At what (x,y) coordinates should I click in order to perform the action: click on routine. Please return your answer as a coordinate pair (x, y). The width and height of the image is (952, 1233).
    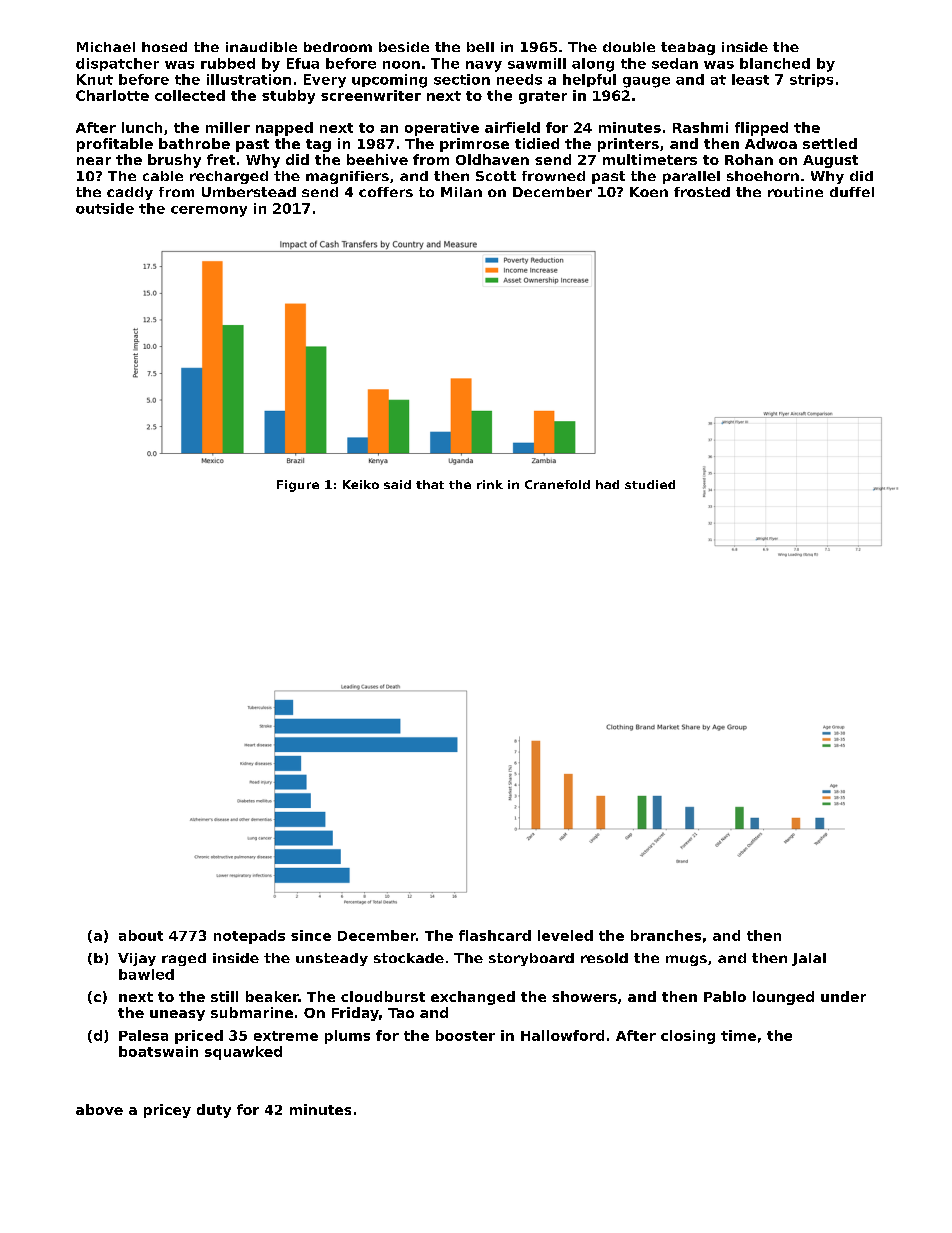
    Looking at the image, I should click on (795, 192).
